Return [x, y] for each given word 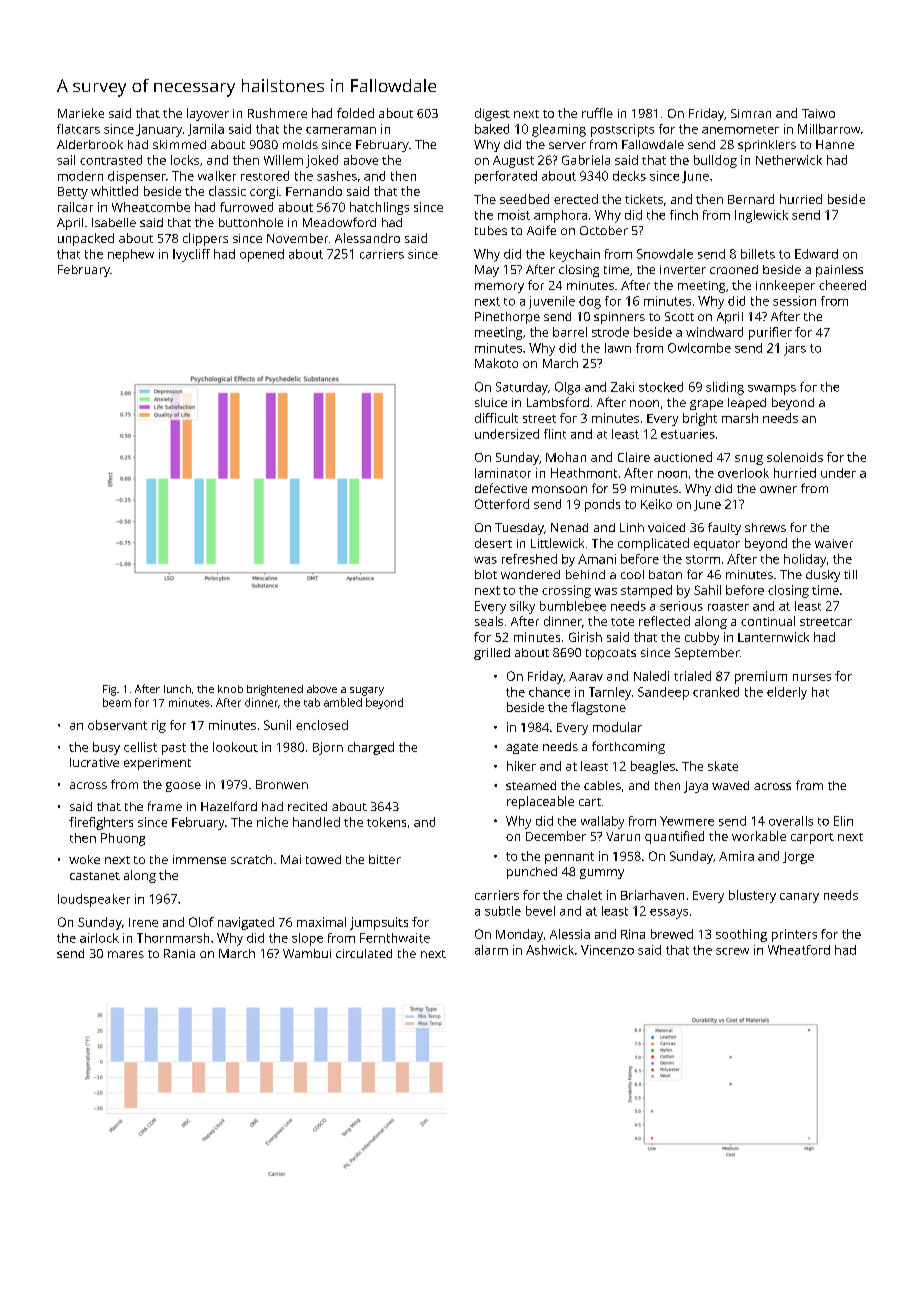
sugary [367, 691]
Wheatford [799, 950]
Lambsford [558, 402]
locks [185, 160]
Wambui [307, 953]
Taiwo [818, 113]
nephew [131, 255]
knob [230, 689]
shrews [765, 527]
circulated [364, 953]
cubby [702, 638]
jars [795, 349]
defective [501, 488]
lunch [177, 689]
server [567, 145]
